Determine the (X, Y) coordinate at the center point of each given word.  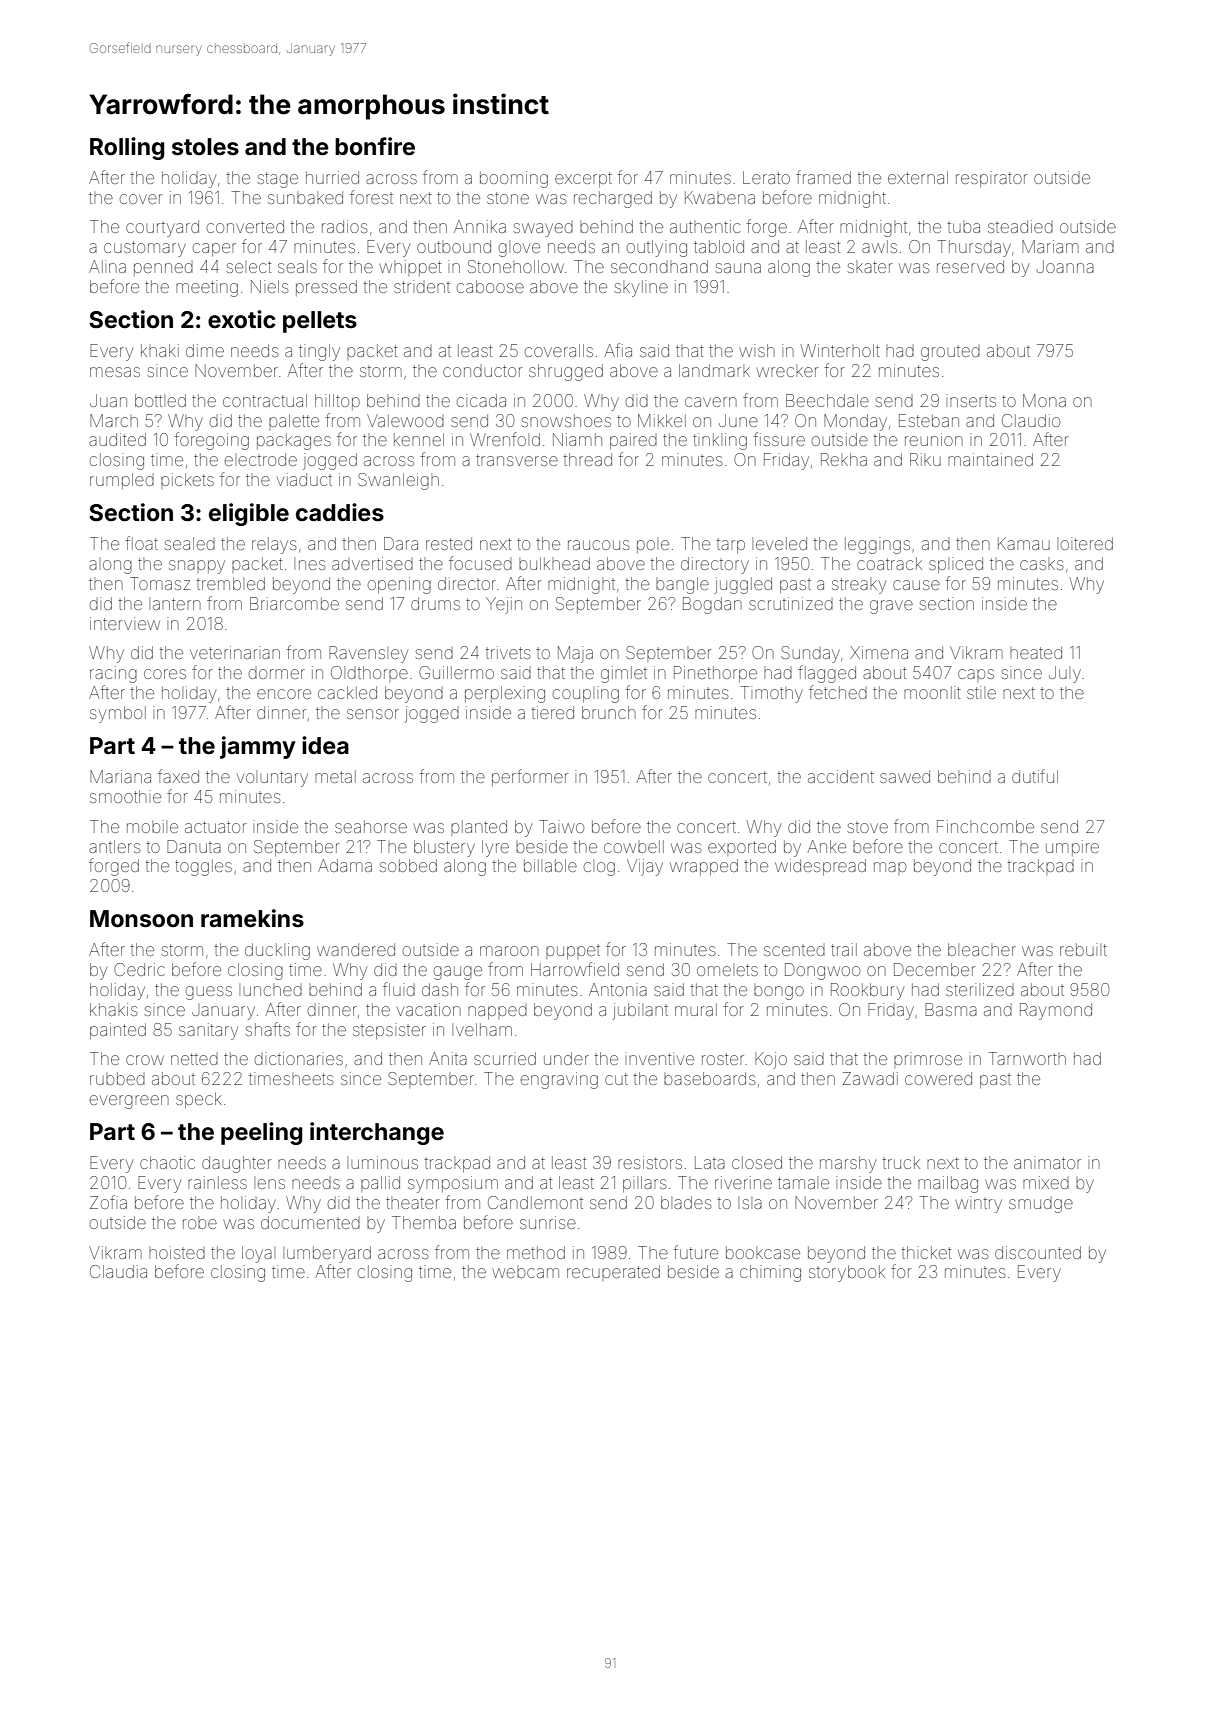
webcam (526, 1272)
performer (530, 777)
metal (335, 776)
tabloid (719, 246)
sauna (738, 268)
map (890, 868)
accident (841, 776)
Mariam (1050, 246)
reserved (970, 266)
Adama (345, 865)
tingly (319, 352)
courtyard (162, 228)
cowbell (634, 846)
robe (200, 1223)
